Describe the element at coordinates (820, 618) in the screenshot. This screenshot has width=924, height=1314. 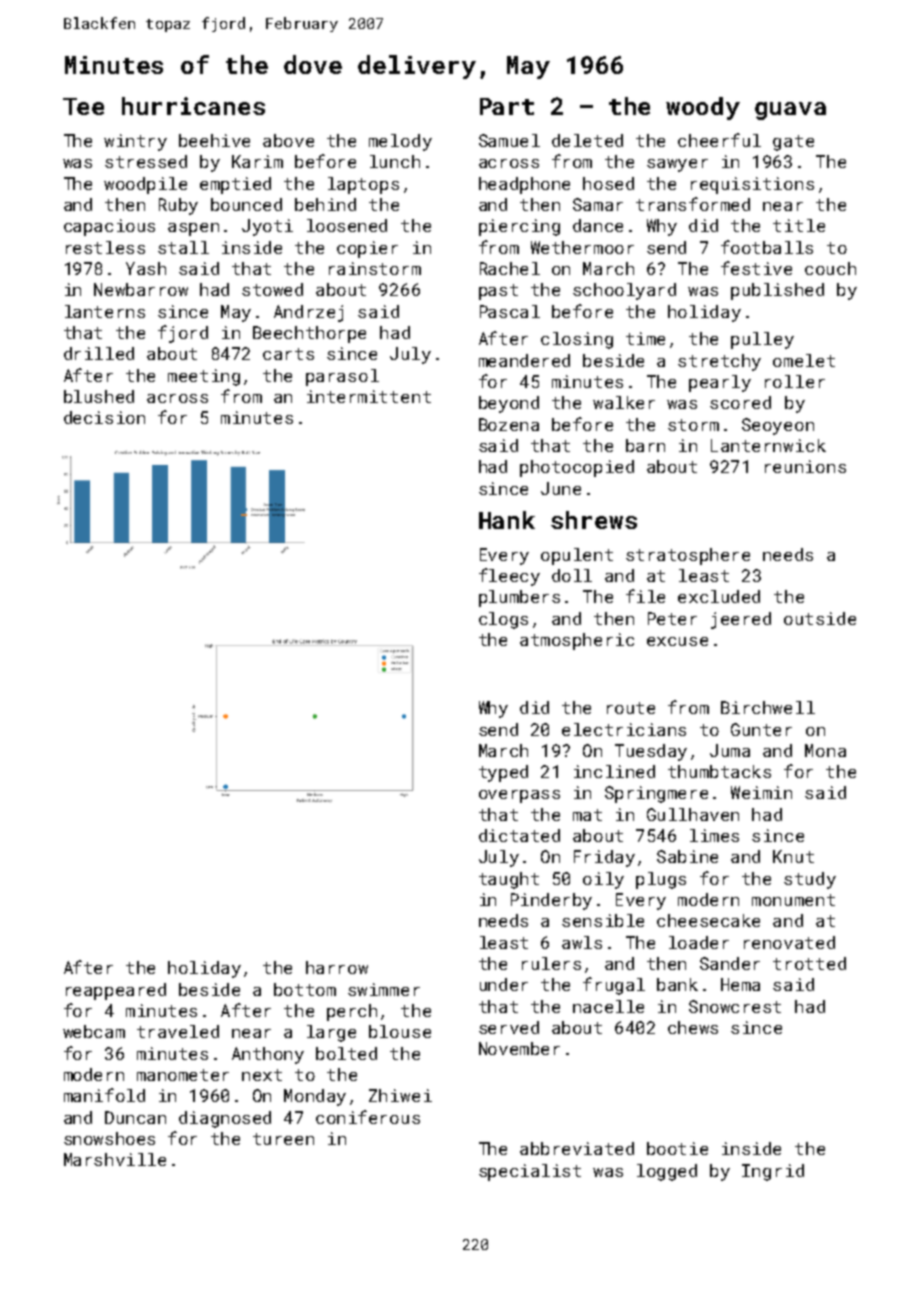
I see `outside` at that location.
